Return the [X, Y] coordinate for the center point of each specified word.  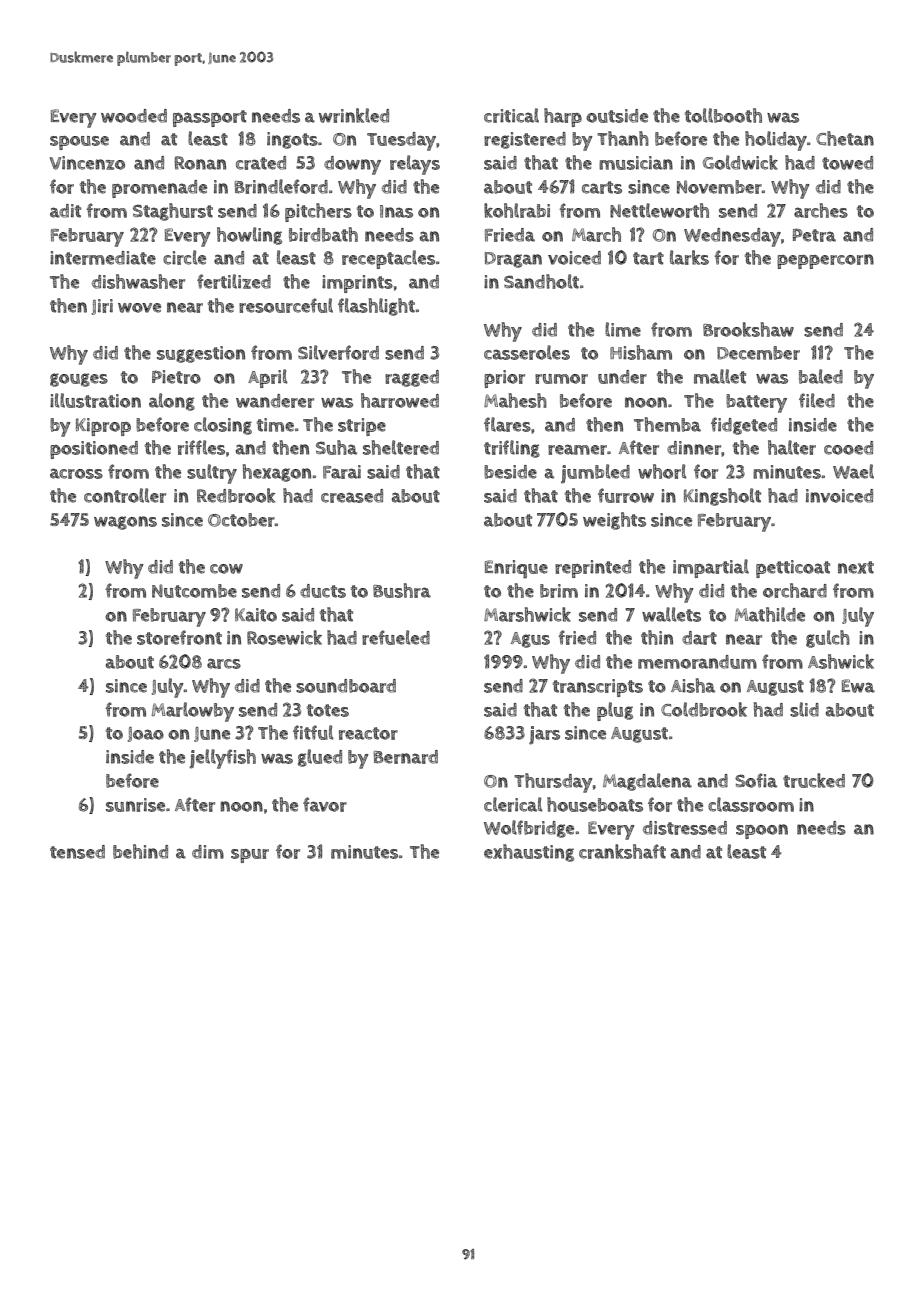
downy [352, 165]
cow [226, 569]
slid [804, 709]
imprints [357, 284]
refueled [396, 637]
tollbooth [723, 115]
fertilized [234, 281]
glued [320, 758]
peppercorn [825, 261]
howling [249, 236]
